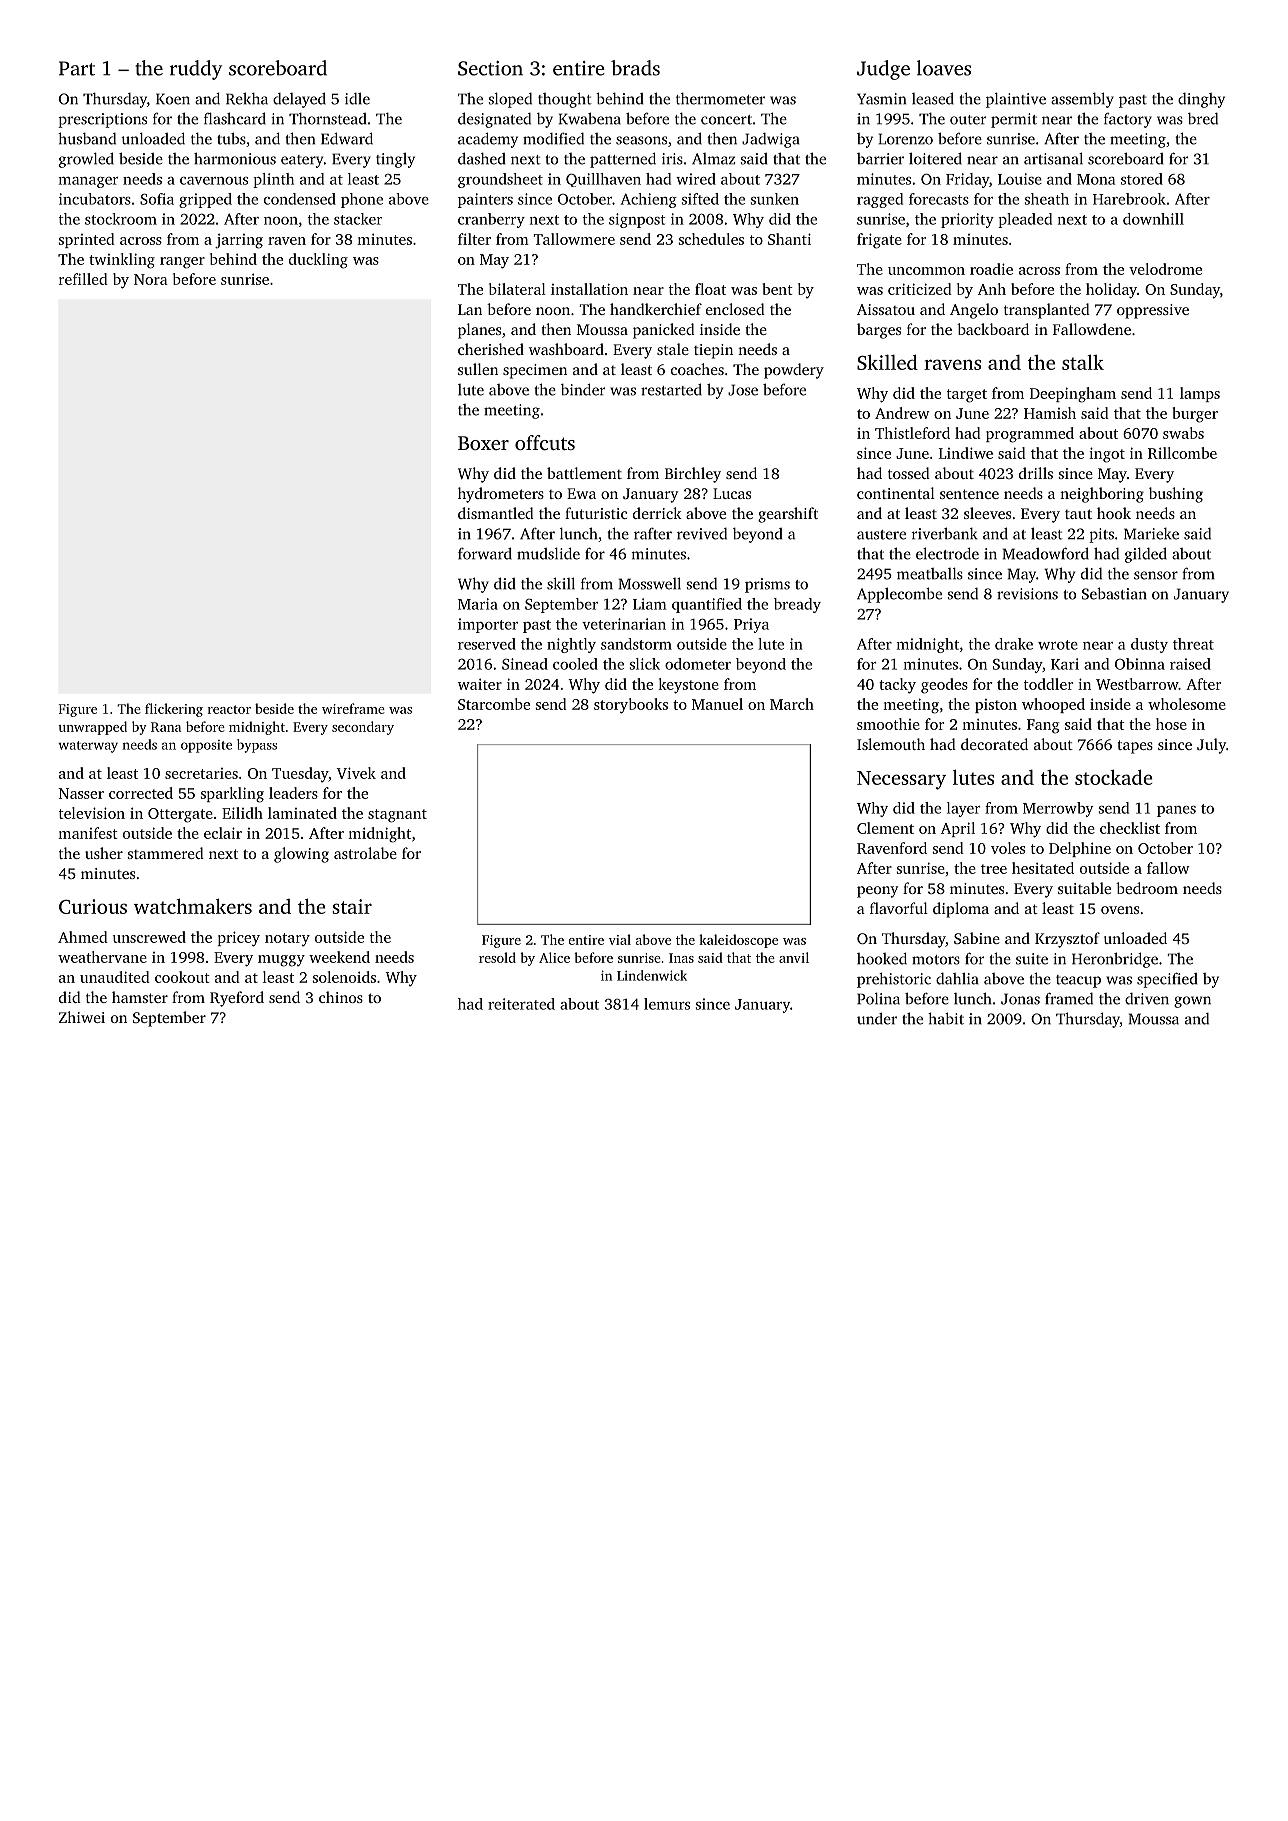 The height and width of the image is (1821, 1288). Describe the element at coordinates (82, 1017) in the image. I see `Zhiwei` at that location.
